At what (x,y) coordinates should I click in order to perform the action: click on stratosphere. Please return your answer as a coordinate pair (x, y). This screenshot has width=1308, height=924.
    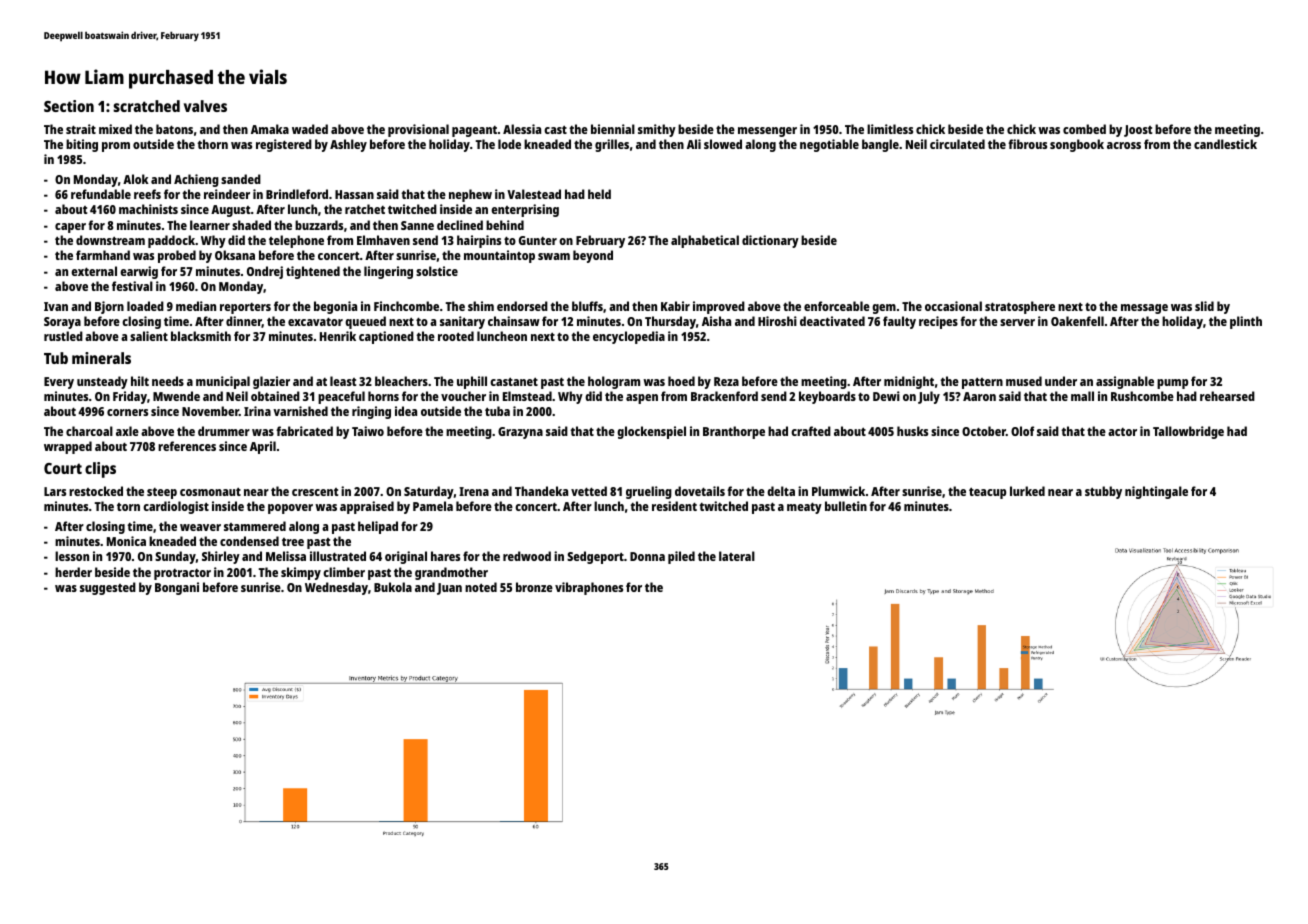
    Looking at the image, I should click on (1020, 307).
